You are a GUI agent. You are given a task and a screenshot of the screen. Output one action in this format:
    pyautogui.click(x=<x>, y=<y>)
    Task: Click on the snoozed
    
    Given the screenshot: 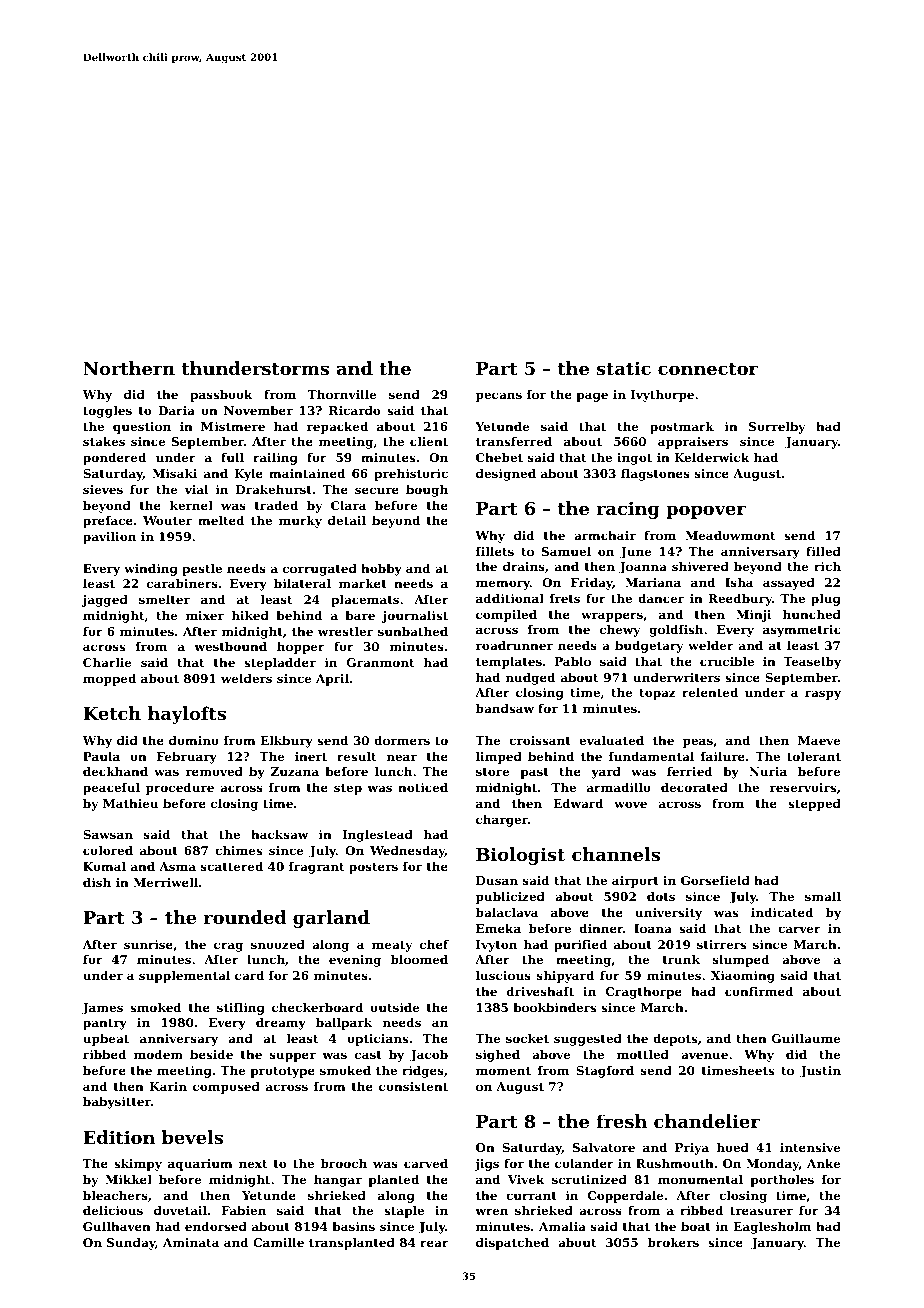 What is the action you would take?
    pyautogui.click(x=278, y=944)
